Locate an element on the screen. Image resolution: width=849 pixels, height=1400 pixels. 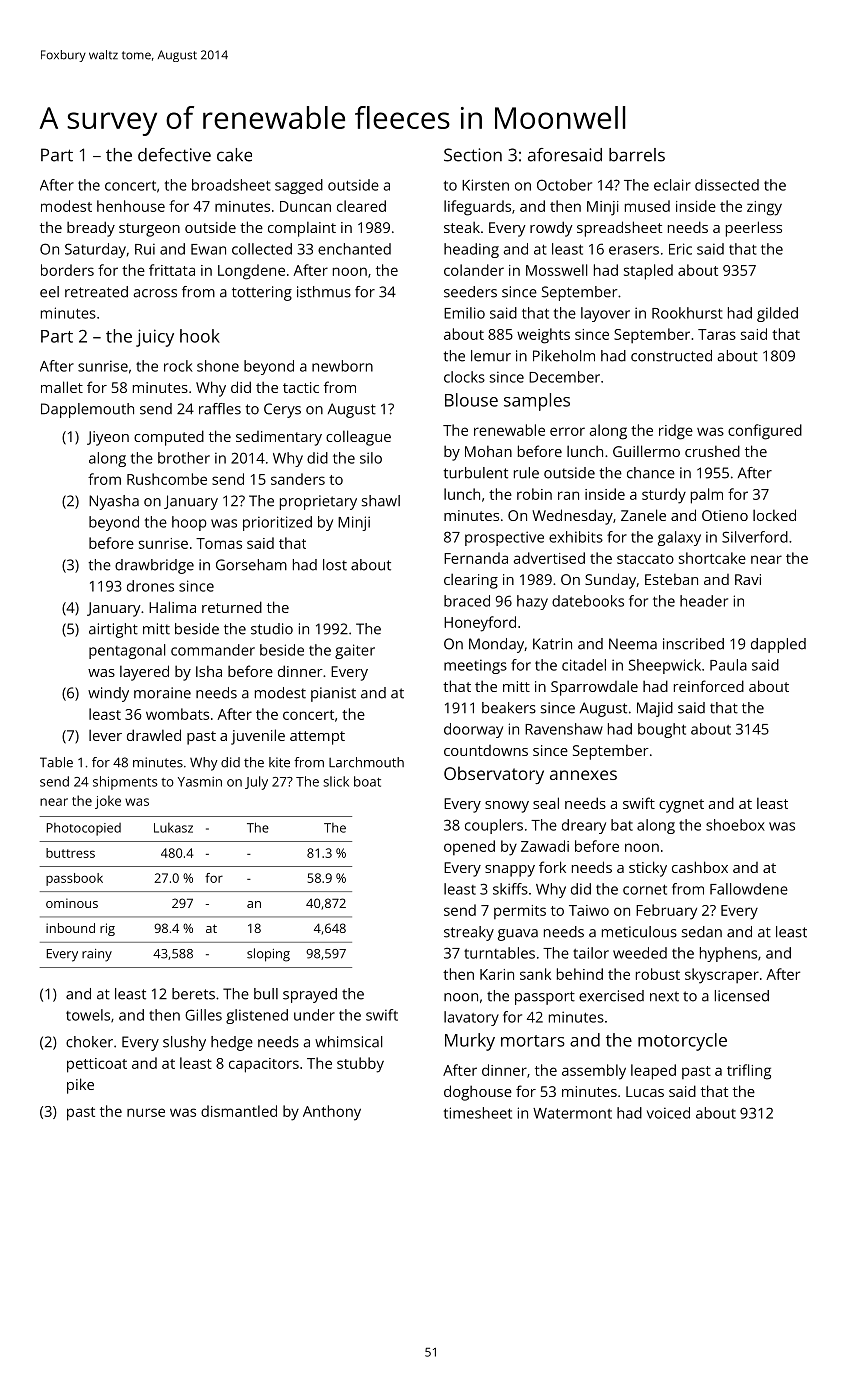
lever is located at coordinates (105, 735).
